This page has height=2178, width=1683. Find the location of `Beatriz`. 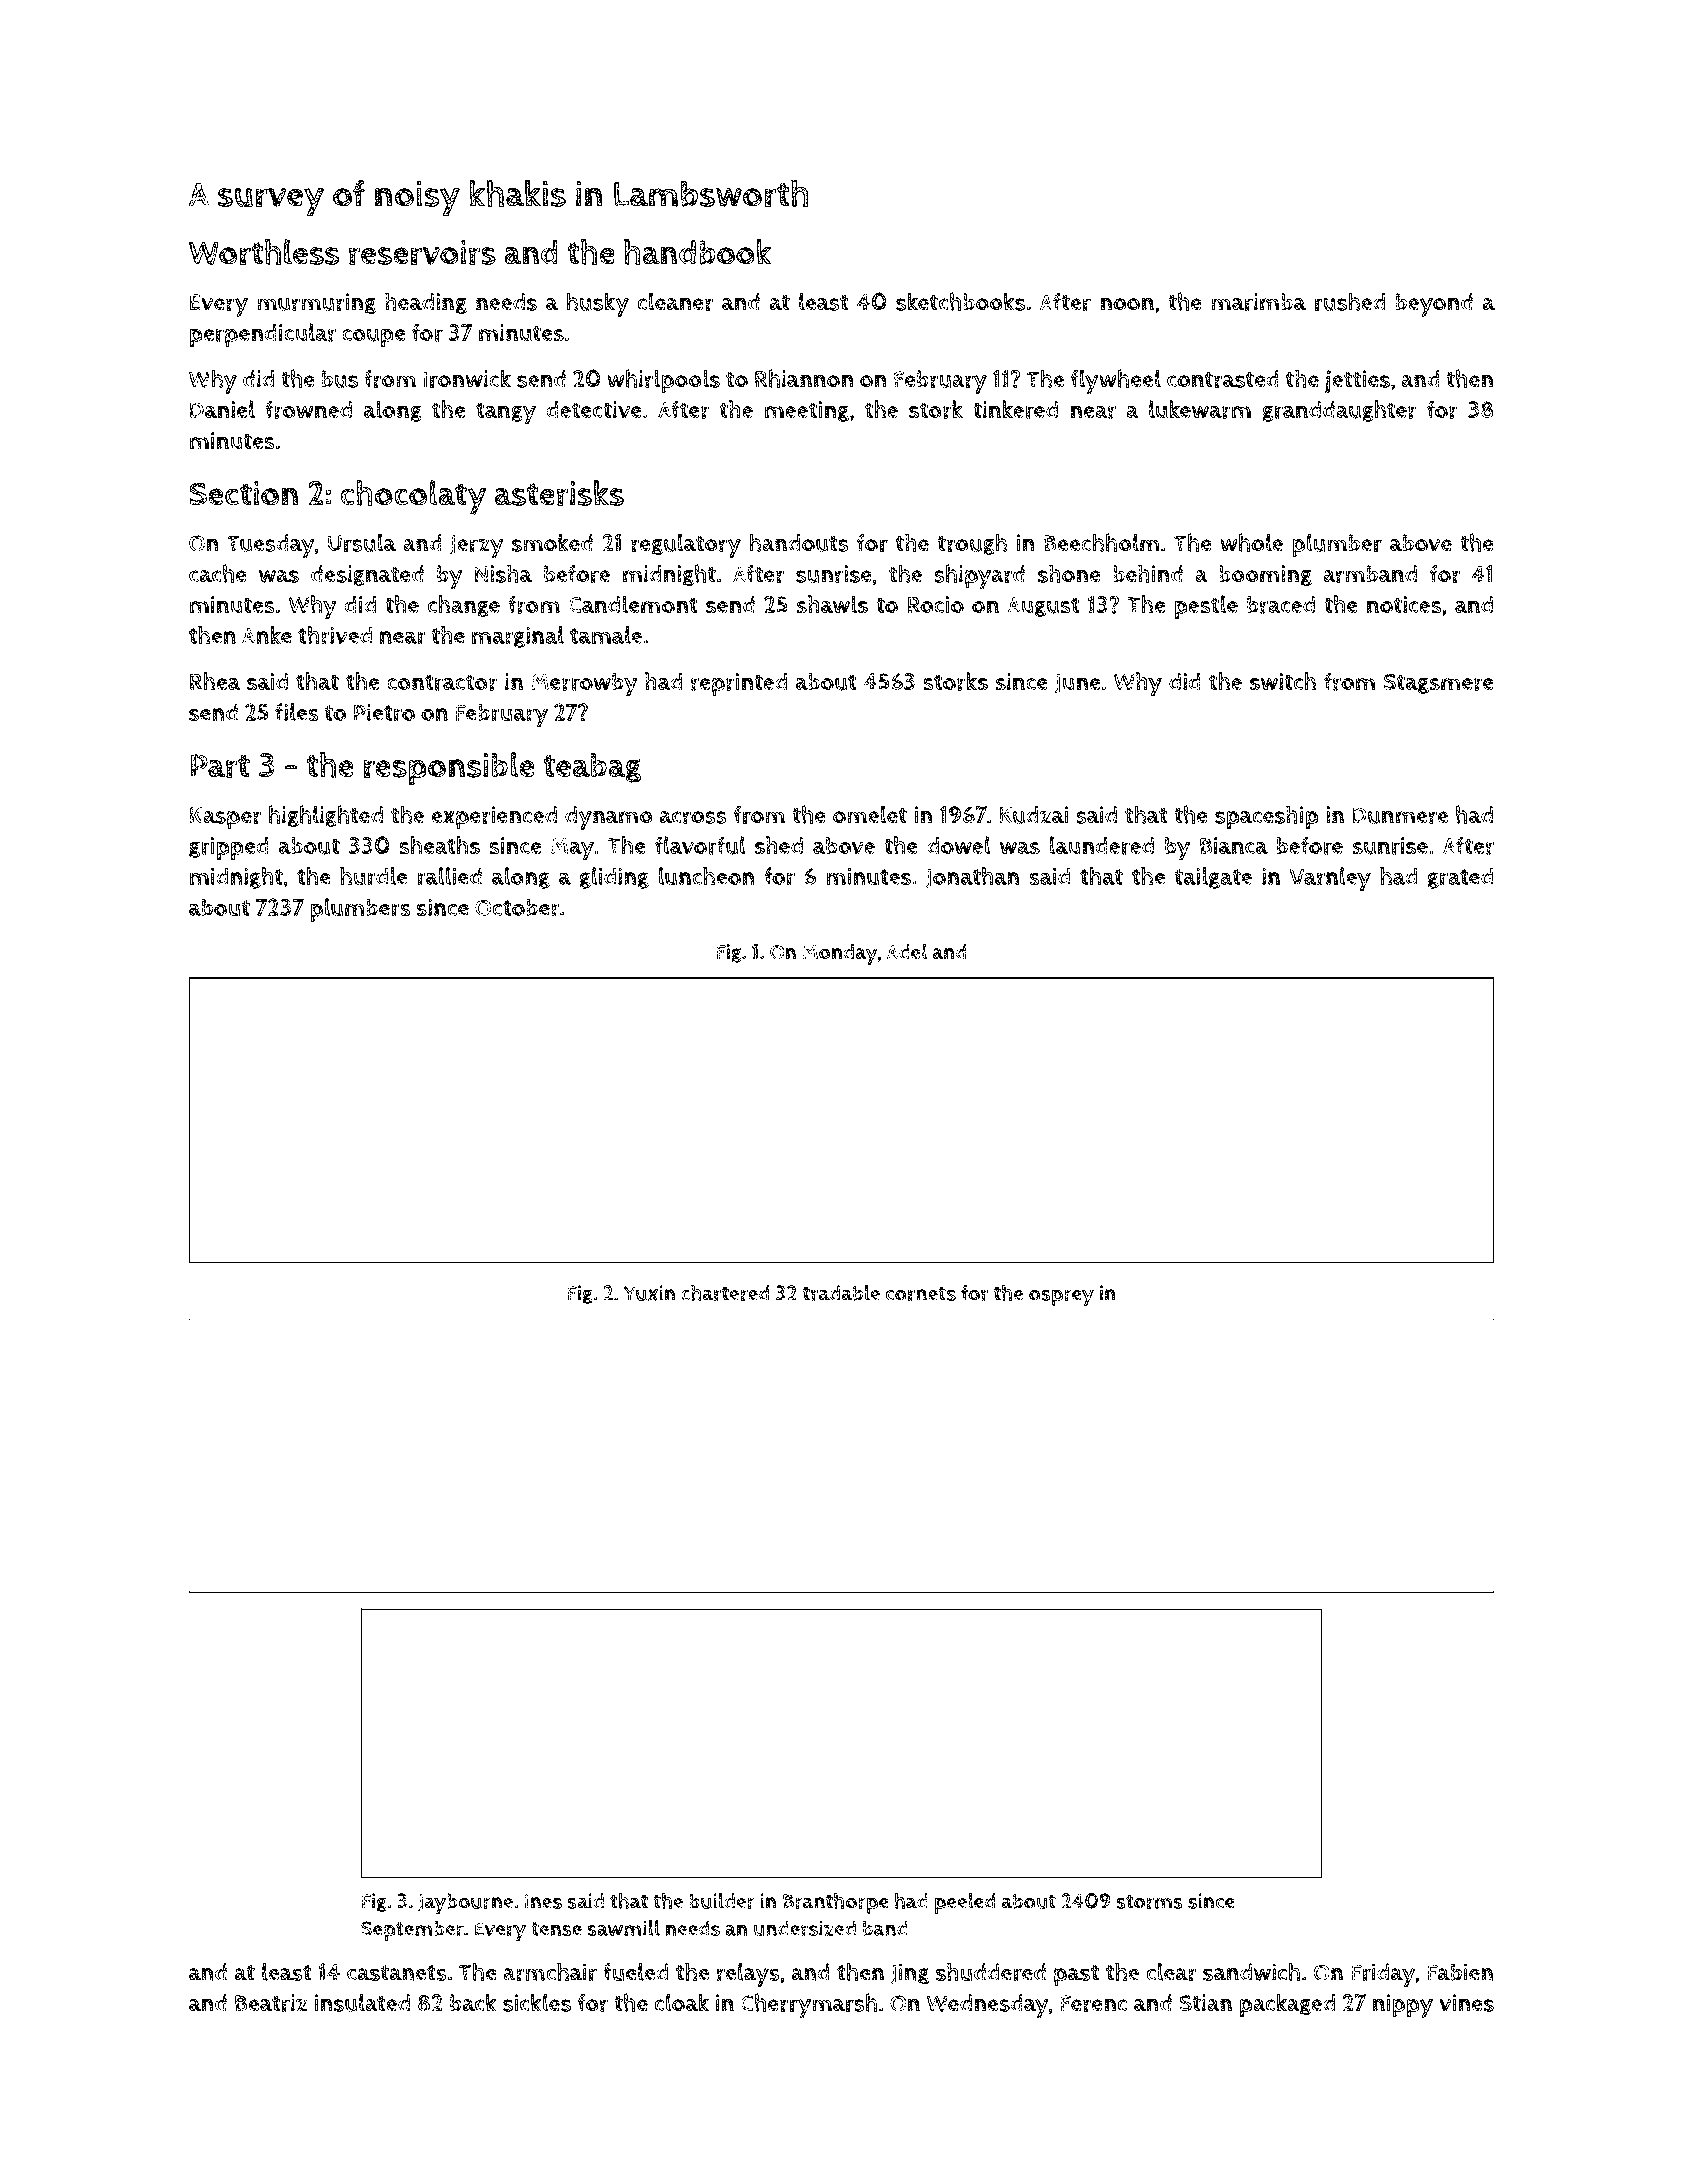

Beatriz is located at coordinates (271, 2003).
